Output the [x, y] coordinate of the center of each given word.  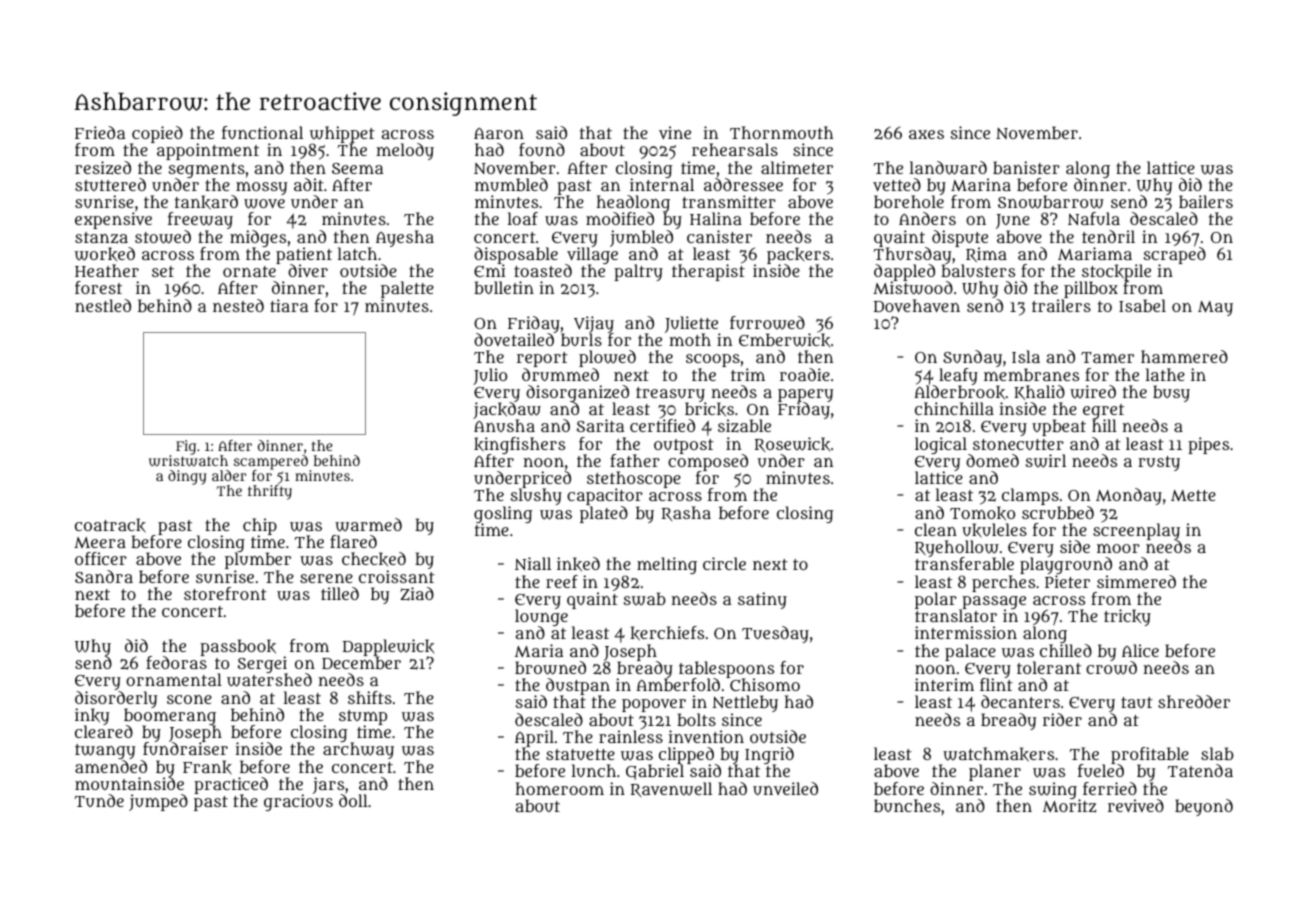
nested [238, 305]
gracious [298, 803]
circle [724, 563]
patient [304, 256]
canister [719, 236]
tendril [1108, 236]
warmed [368, 525]
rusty [1159, 463]
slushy [536, 497]
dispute [960, 238]
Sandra [104, 576]
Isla [1026, 356]
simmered [1136, 581]
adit [309, 184]
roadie [805, 374]
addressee [743, 184]
